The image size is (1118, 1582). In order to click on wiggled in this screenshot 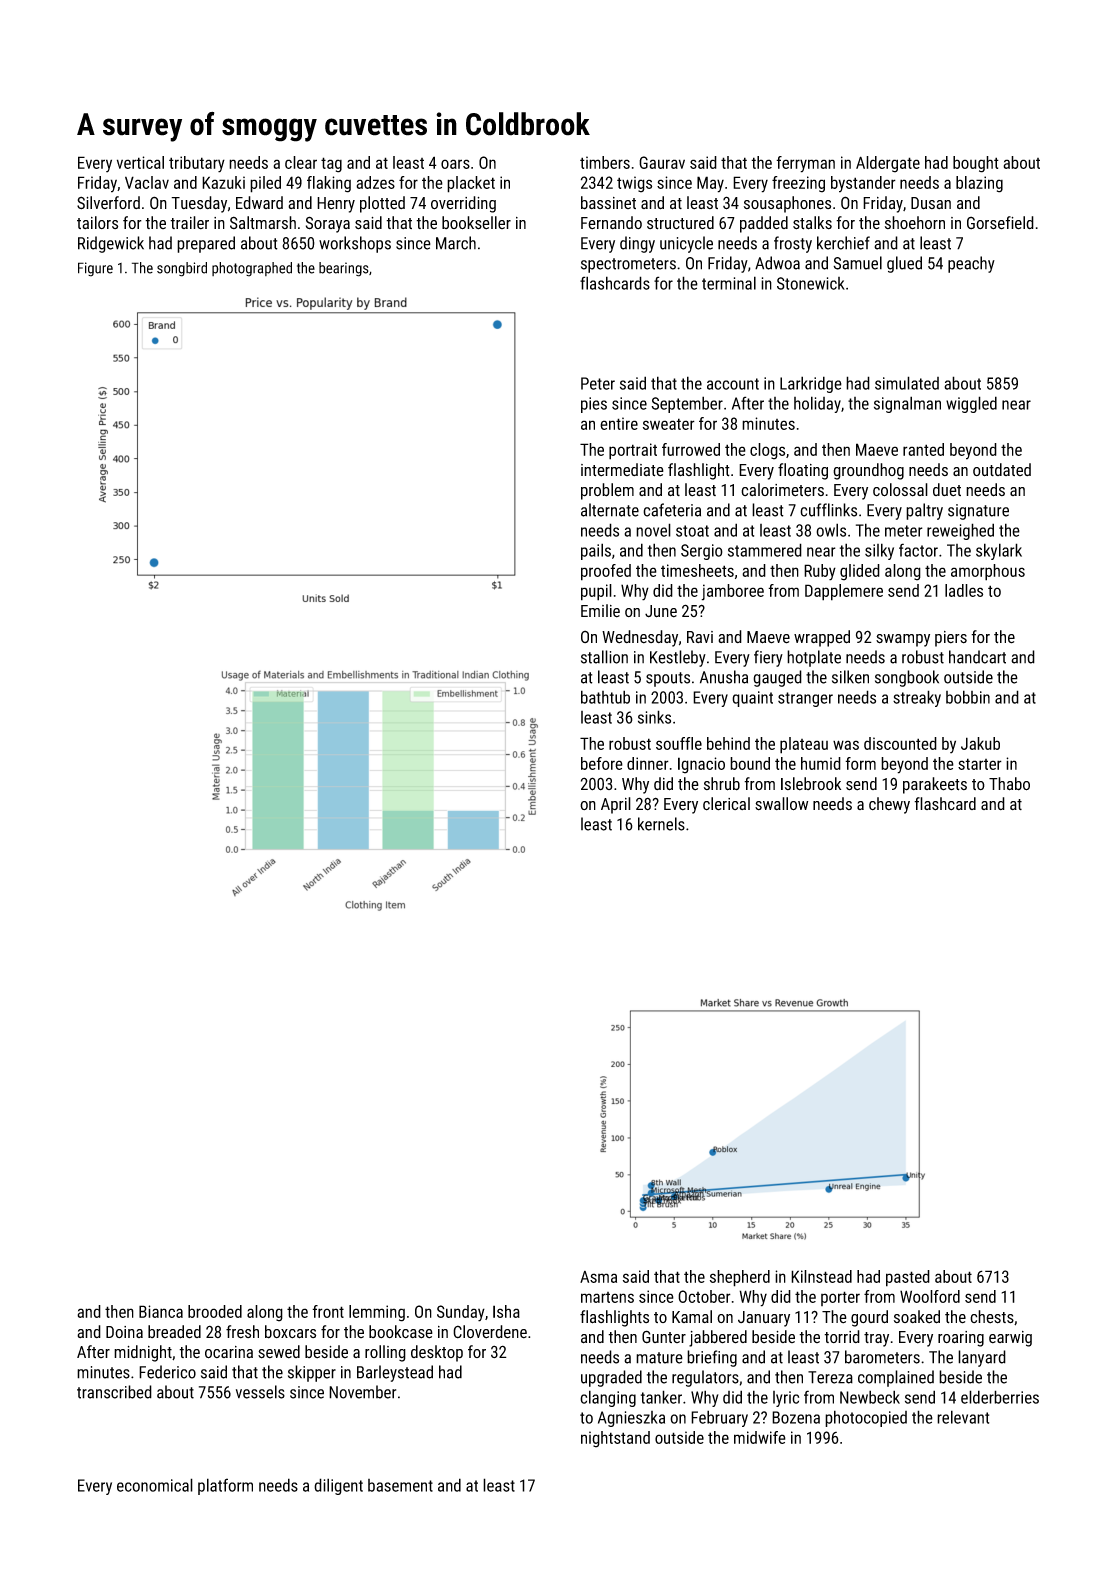, I will do `click(971, 404)`.
